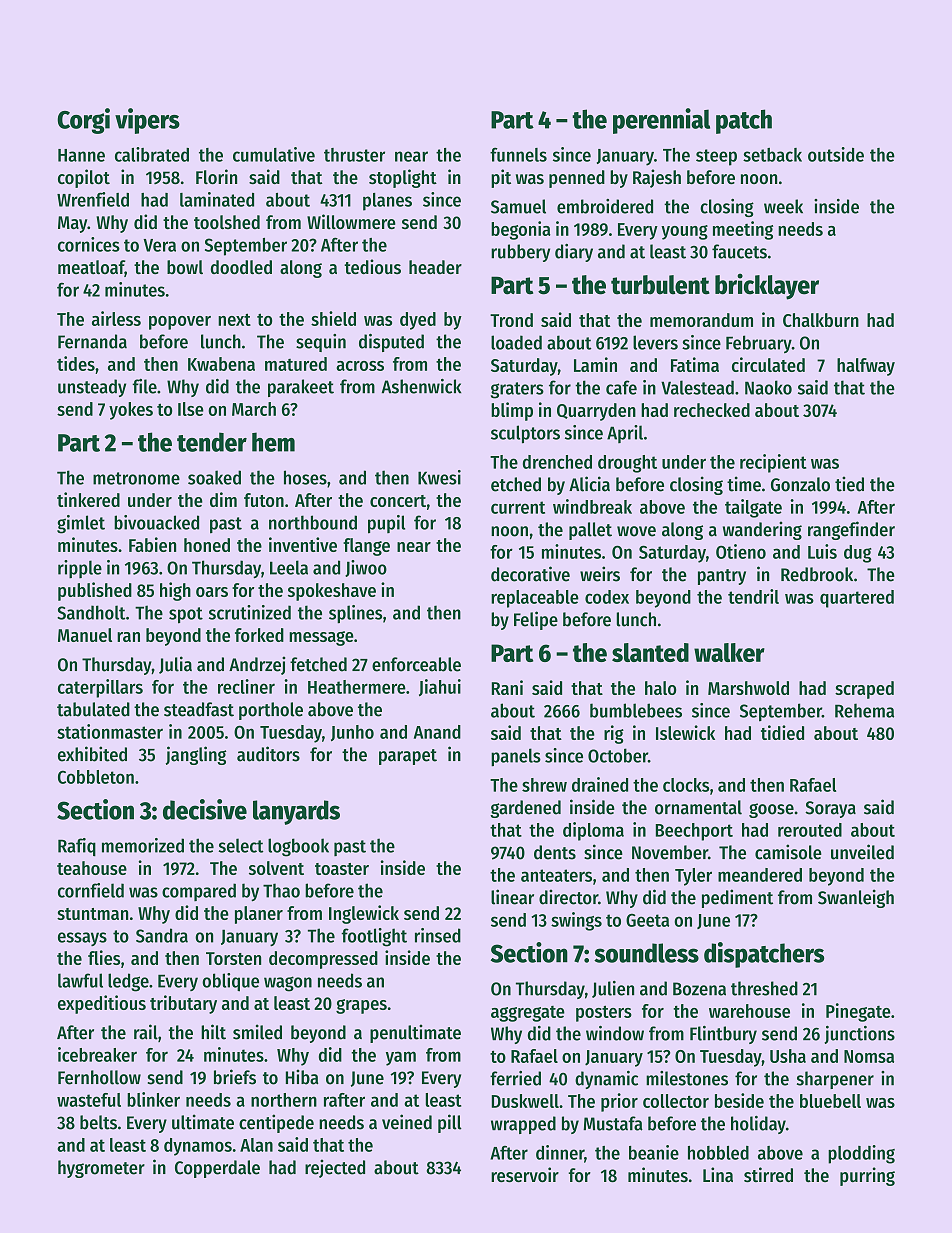  What do you see at coordinates (147, 121) in the document?
I see `vipers` at bounding box center [147, 121].
